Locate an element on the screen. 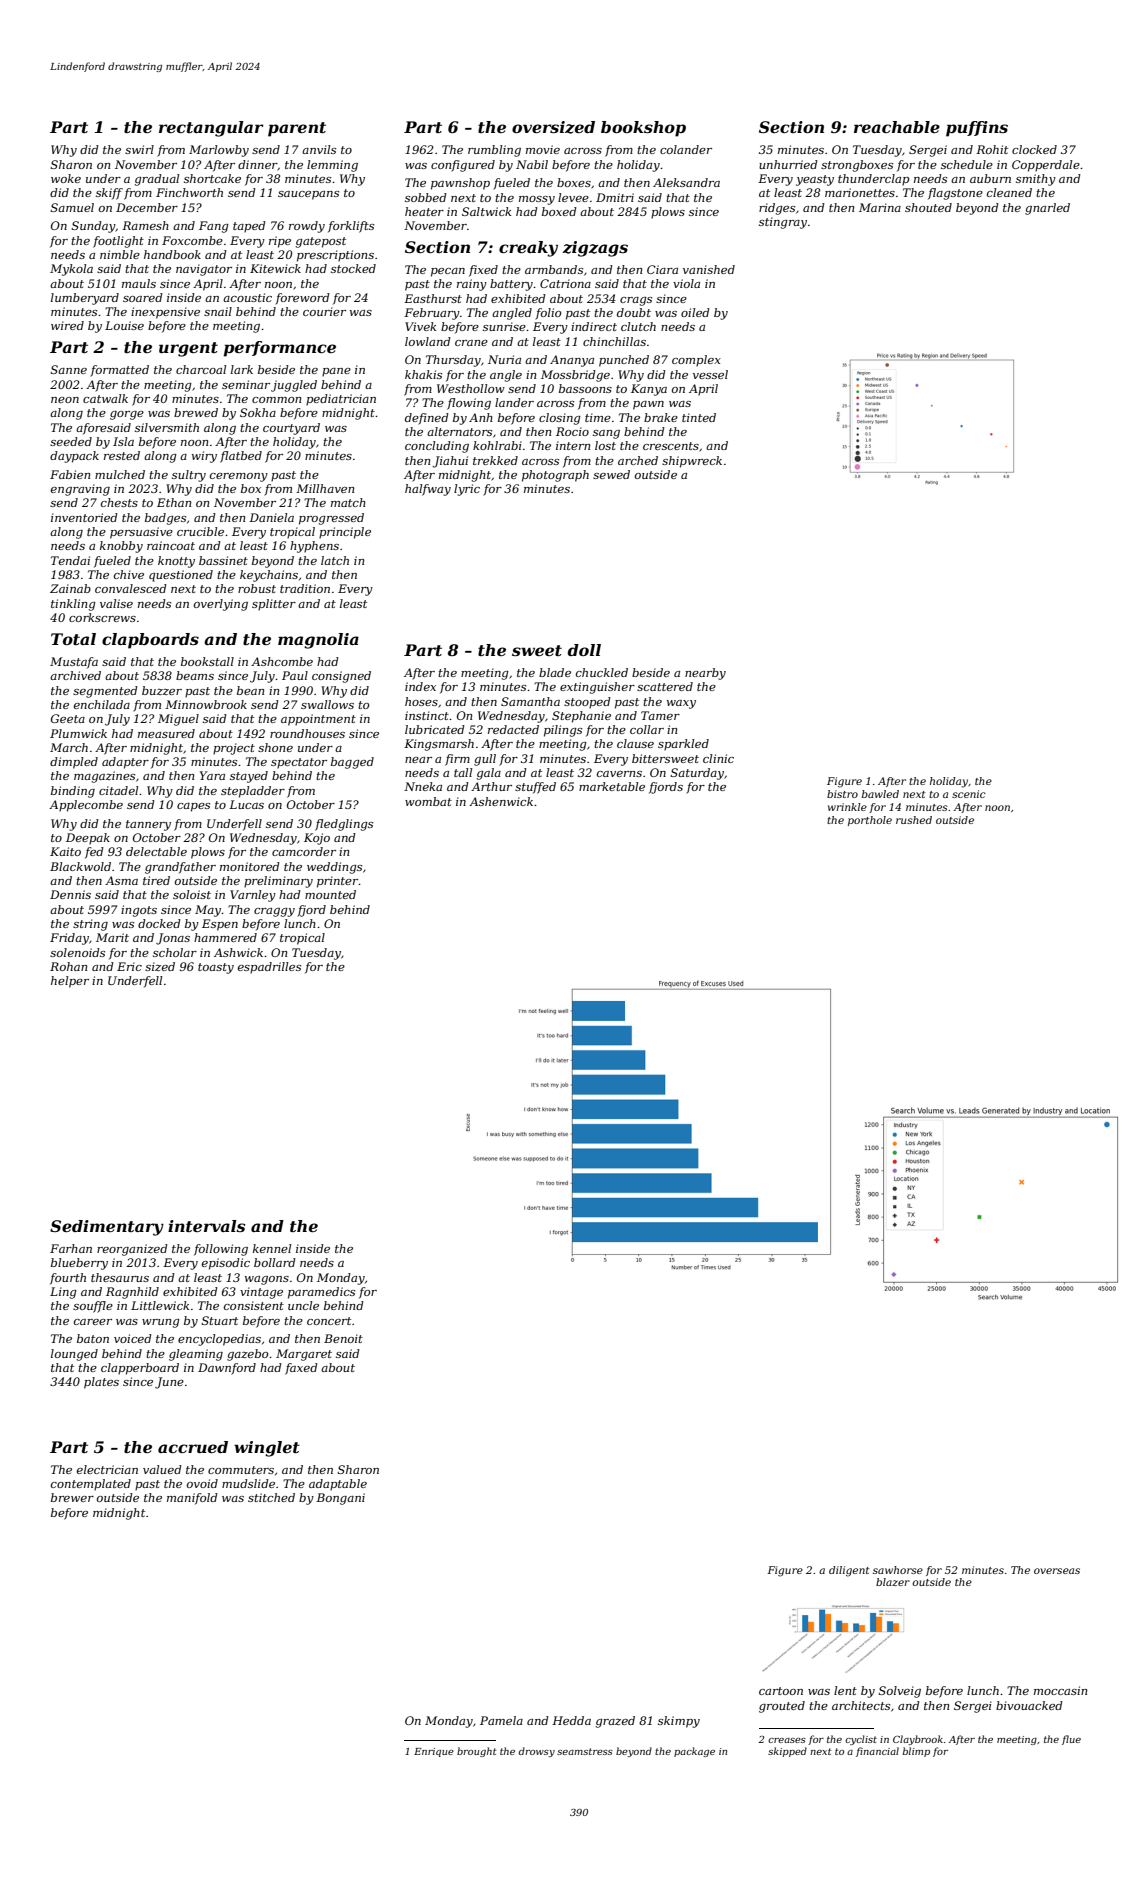  Benoit is located at coordinates (343, 1338).
